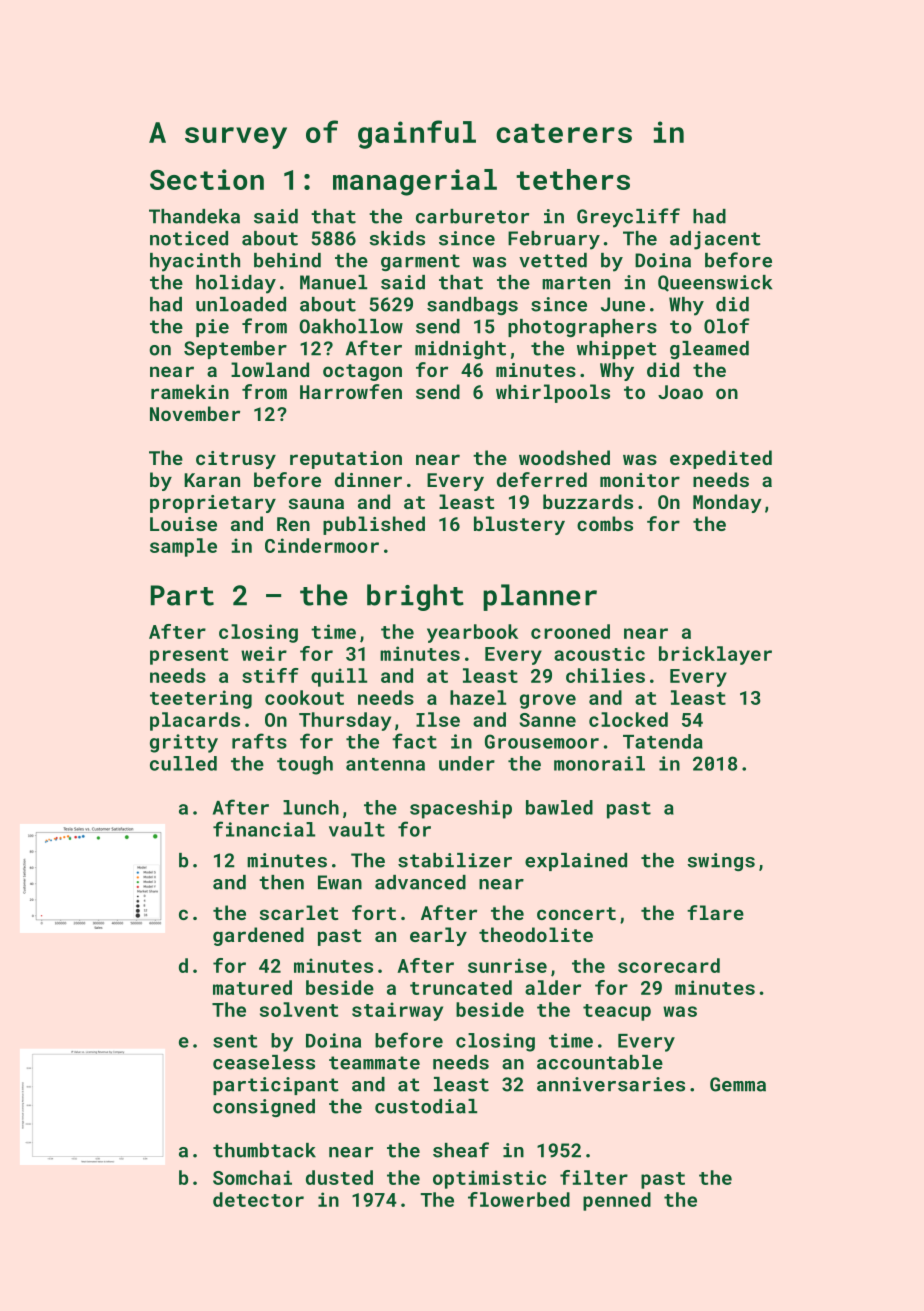  What do you see at coordinates (258, 1199) in the image?
I see `detector` at bounding box center [258, 1199].
